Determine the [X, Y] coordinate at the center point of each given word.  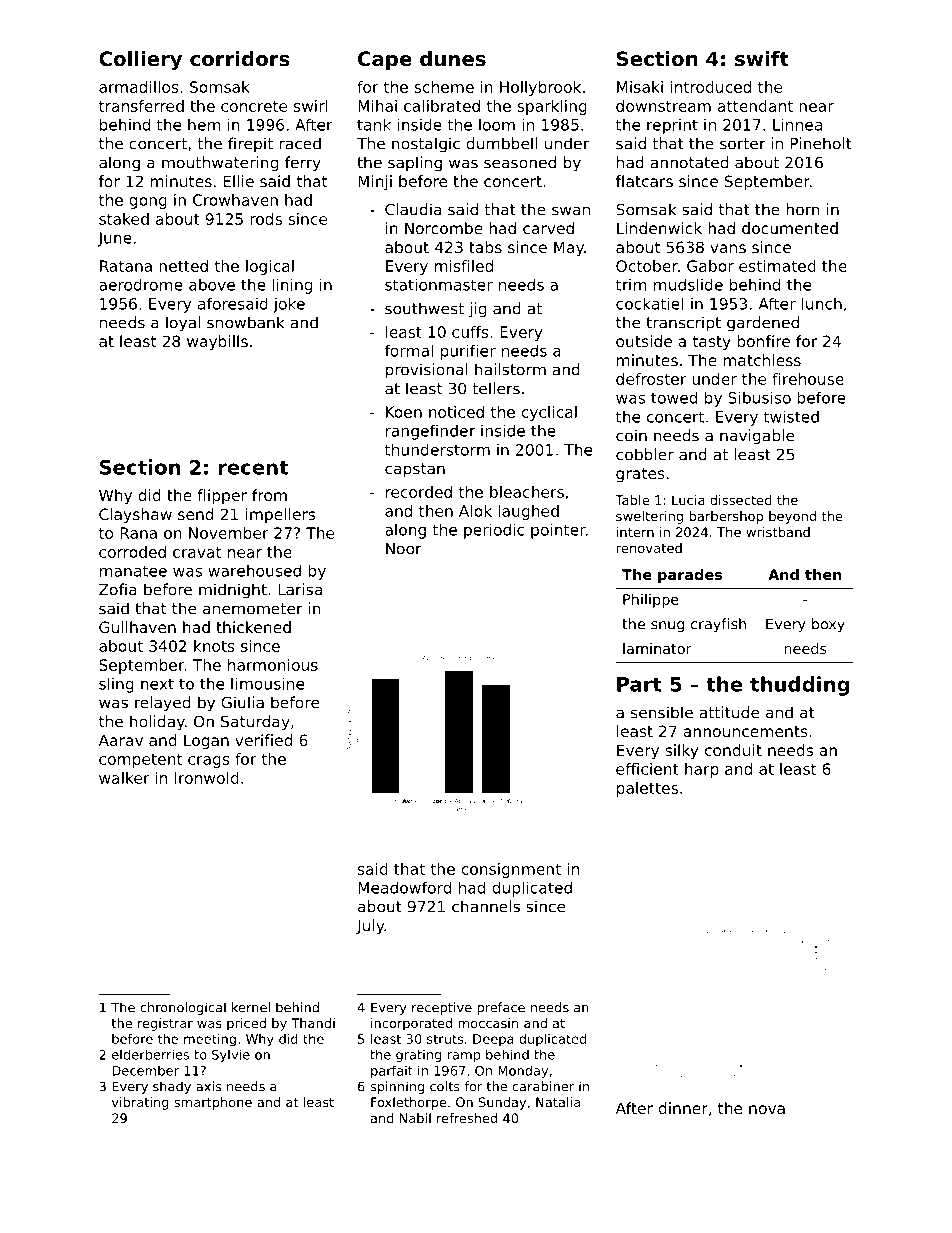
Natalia [558, 1102]
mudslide [688, 284]
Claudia [413, 209]
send [195, 514]
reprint [672, 126]
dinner [683, 1108]
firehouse [808, 379]
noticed [456, 412]
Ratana [126, 266]
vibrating [140, 1103]
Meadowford [404, 887]
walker [124, 778]
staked [124, 219]
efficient [647, 769]
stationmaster [439, 284]
